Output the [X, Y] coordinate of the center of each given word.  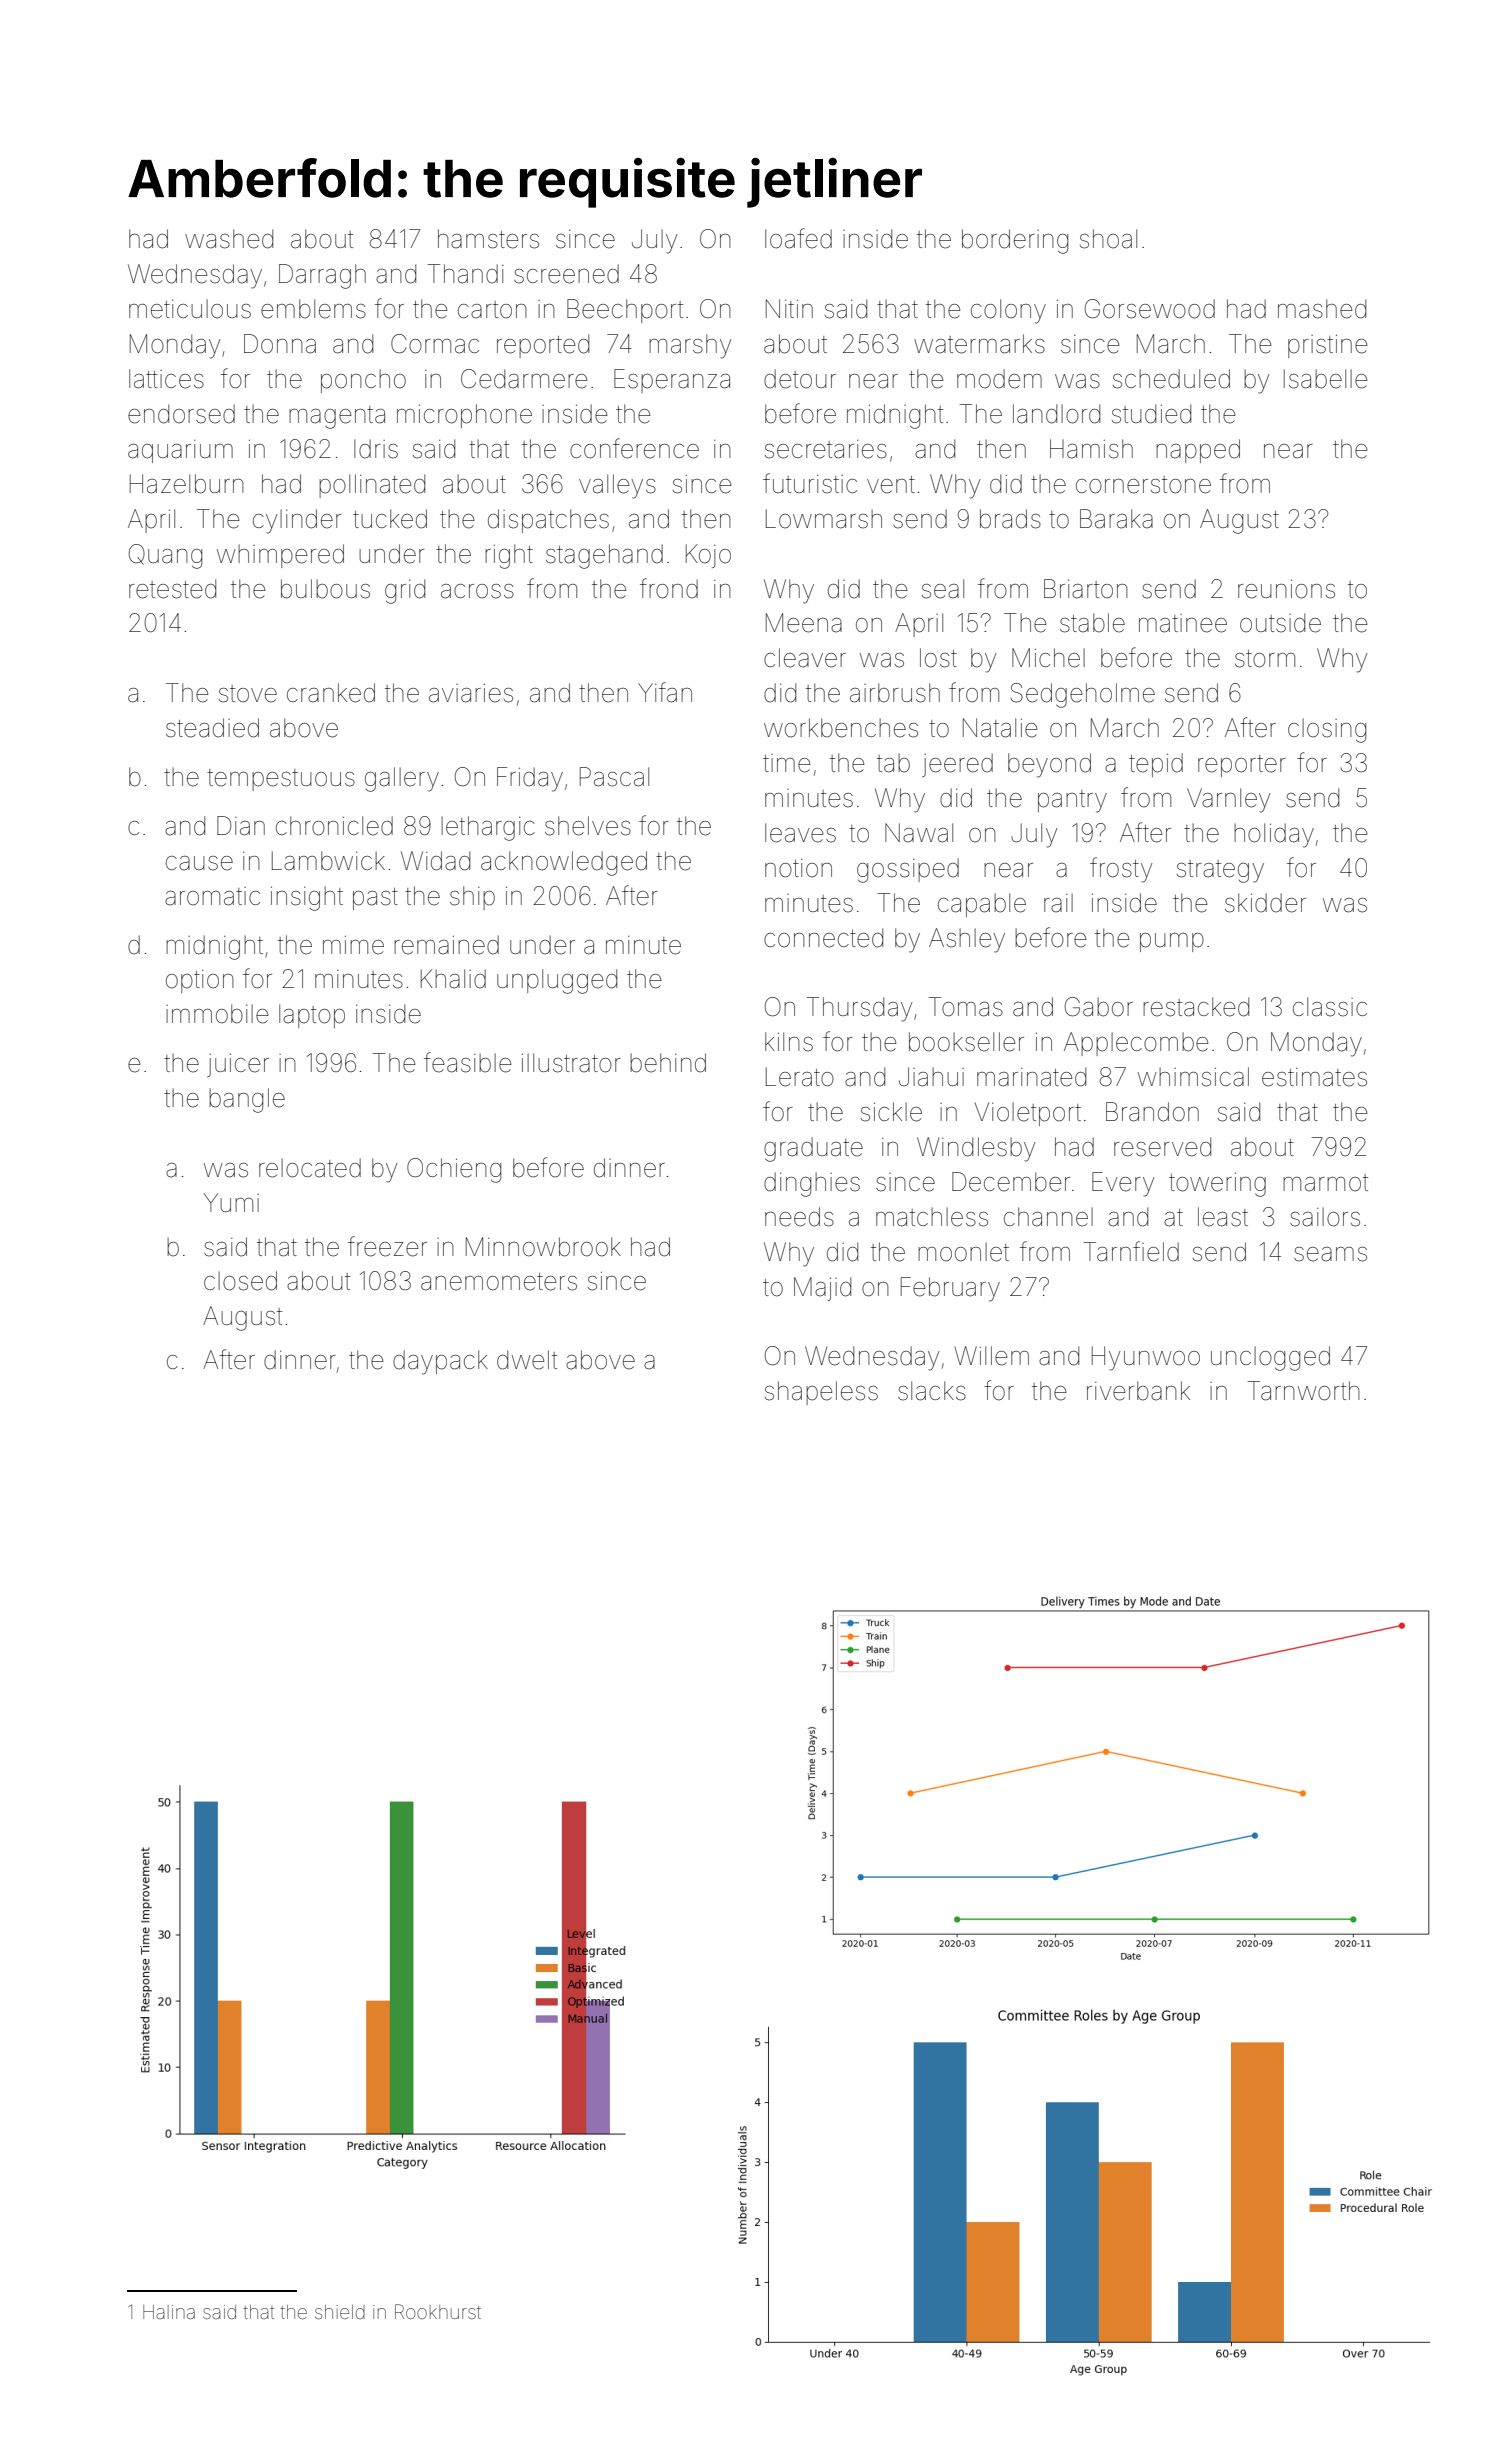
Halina [169, 2312]
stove [248, 694]
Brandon [1152, 1112]
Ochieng [454, 1170]
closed [240, 1281]
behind [668, 1063]
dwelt [527, 1360]
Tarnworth [1303, 1391]
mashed [1322, 309]
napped [1198, 451]
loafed [798, 238]
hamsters [488, 239]
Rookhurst [438, 2311]
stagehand [604, 556]
